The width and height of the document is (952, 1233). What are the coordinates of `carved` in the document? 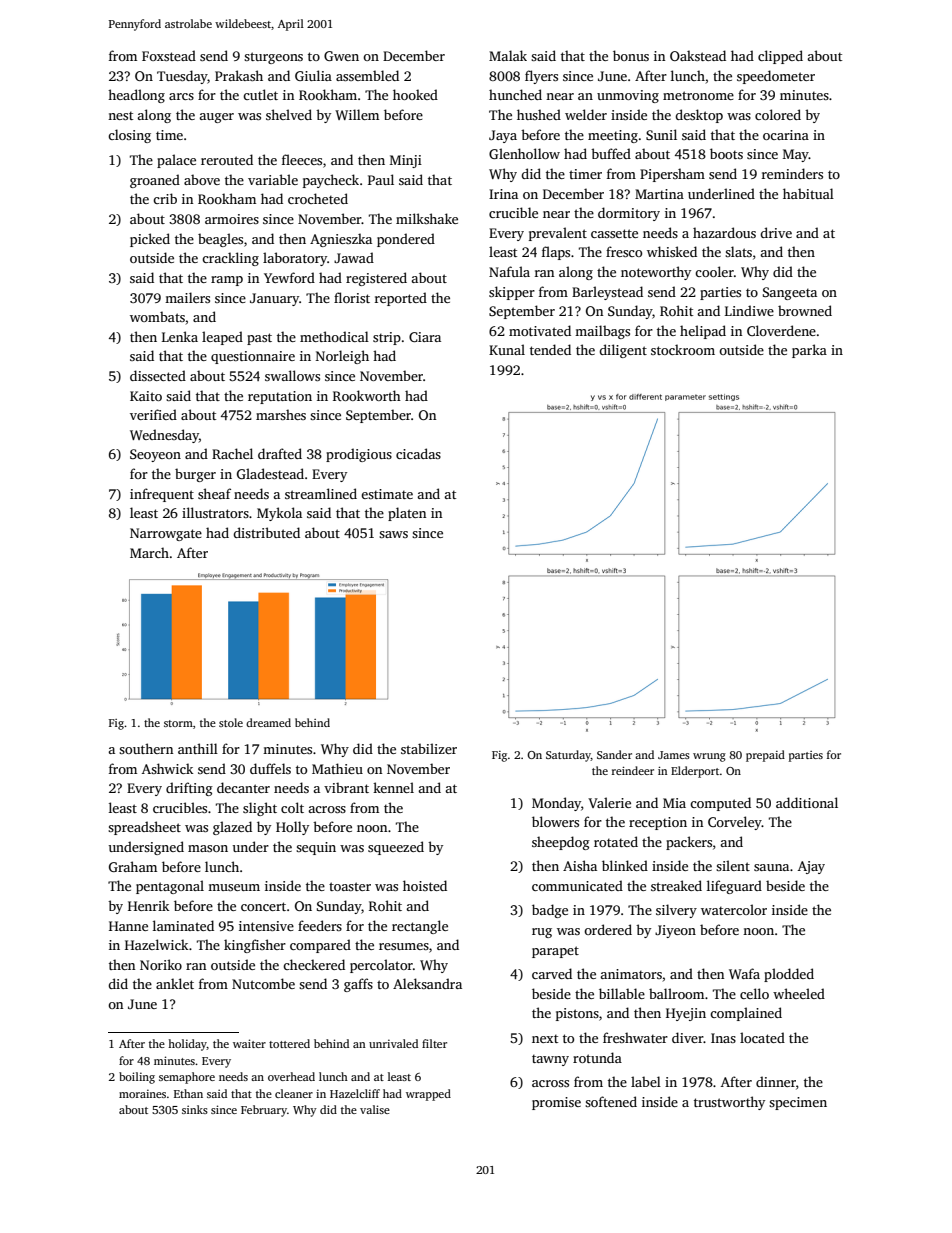 It's located at (552, 973).
